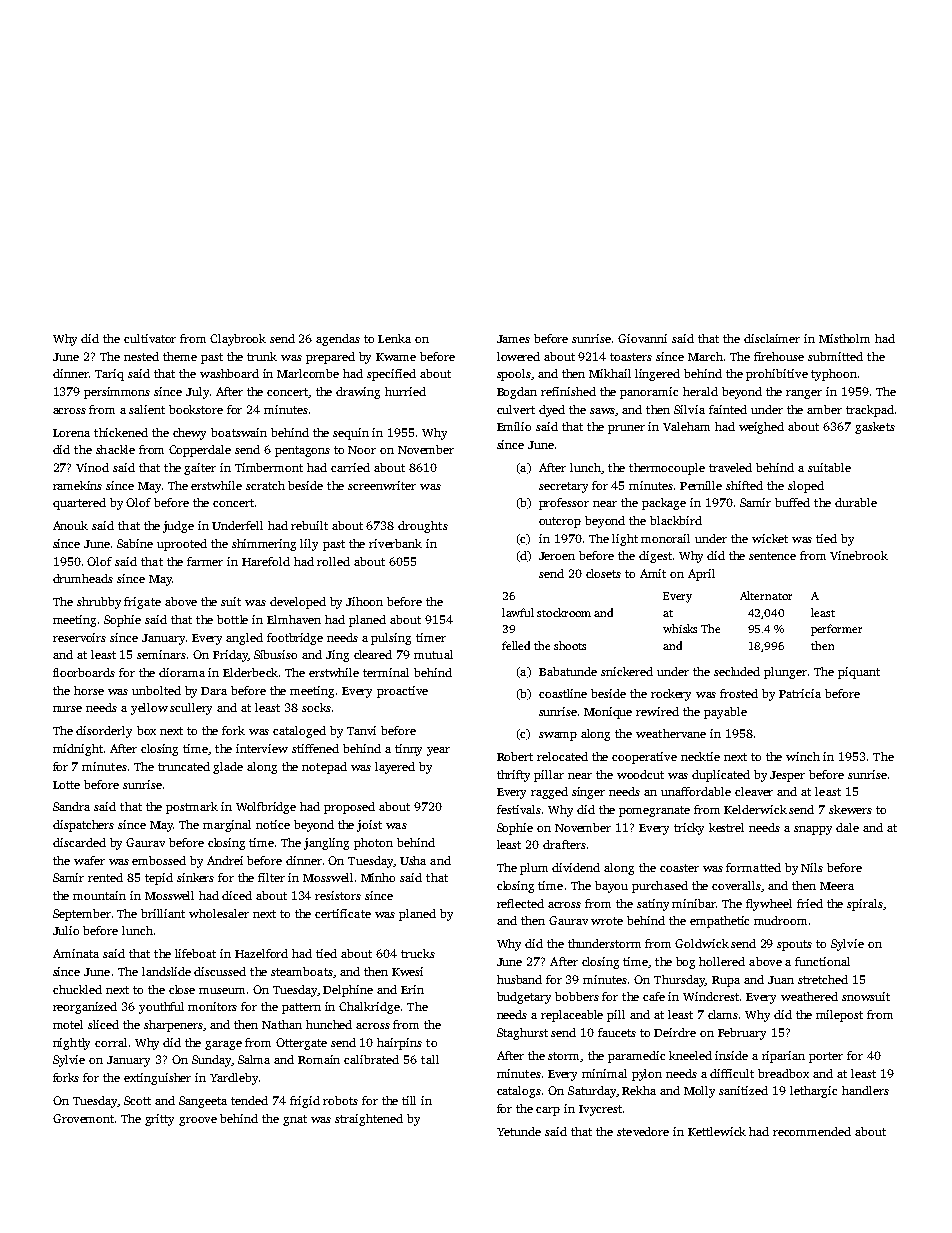 The height and width of the screenshot is (1233, 952). I want to click on coveralls, so click(736, 885).
